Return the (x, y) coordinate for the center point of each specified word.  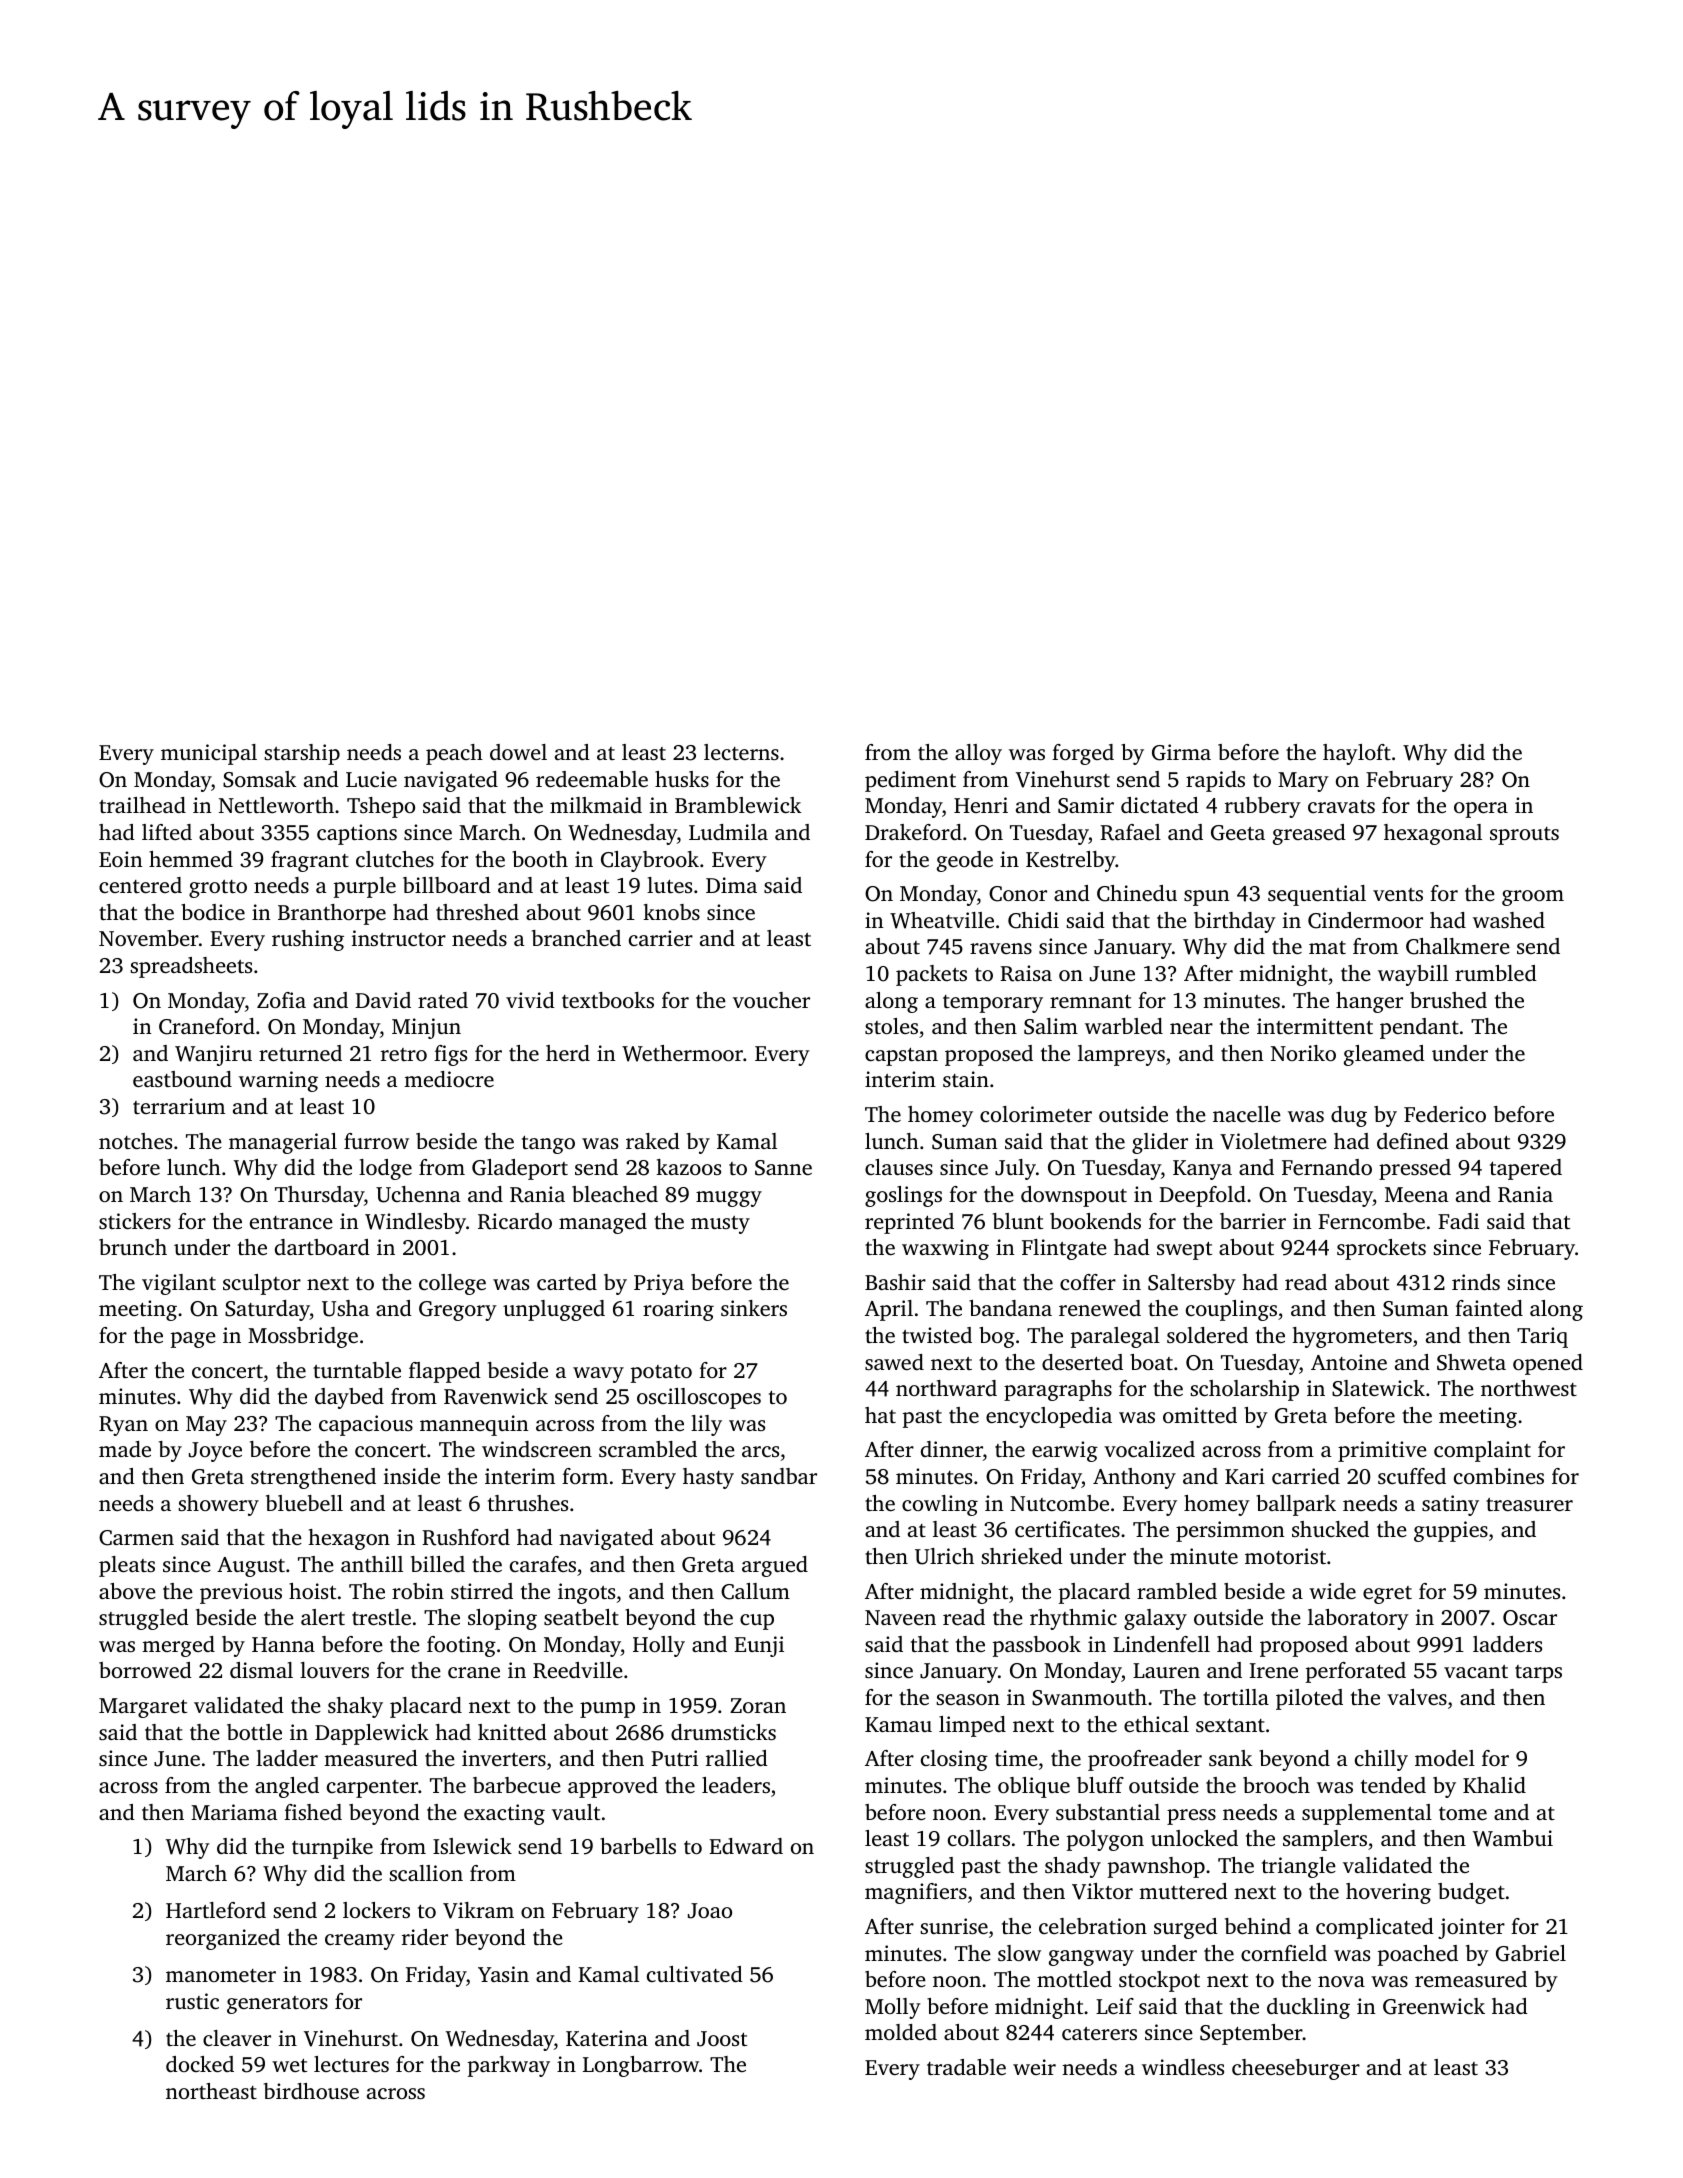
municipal (209, 754)
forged (1083, 754)
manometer (221, 1975)
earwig (1065, 1451)
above (127, 1591)
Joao (710, 1911)
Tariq (1542, 1337)
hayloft (1357, 754)
